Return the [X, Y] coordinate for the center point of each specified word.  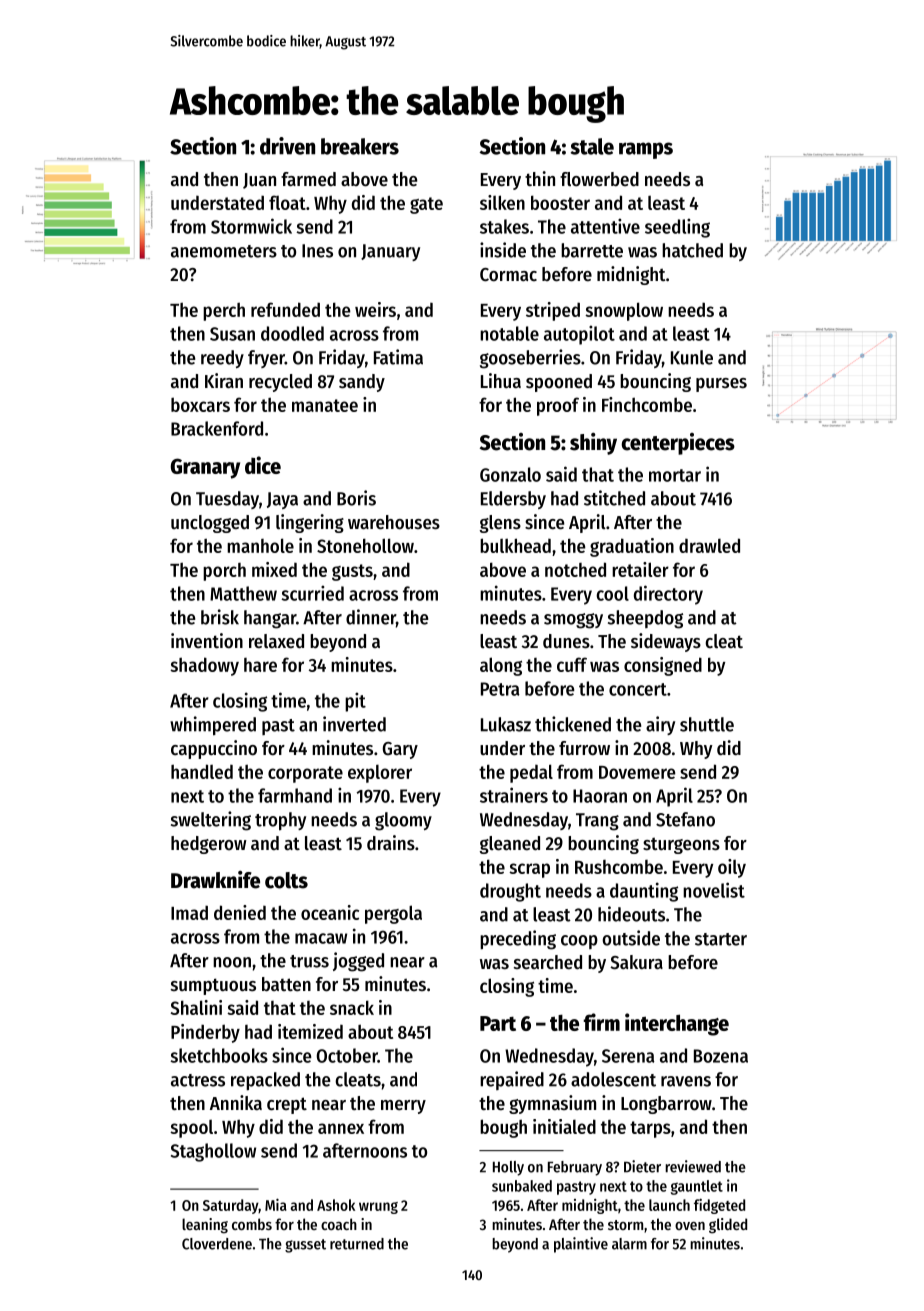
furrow [584, 748]
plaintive [581, 1245]
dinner [371, 617]
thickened [573, 724]
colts [286, 880]
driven [287, 146]
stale [592, 146]
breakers [360, 146]
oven [690, 1226]
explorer [380, 773]
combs [252, 1224]
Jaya [282, 500]
